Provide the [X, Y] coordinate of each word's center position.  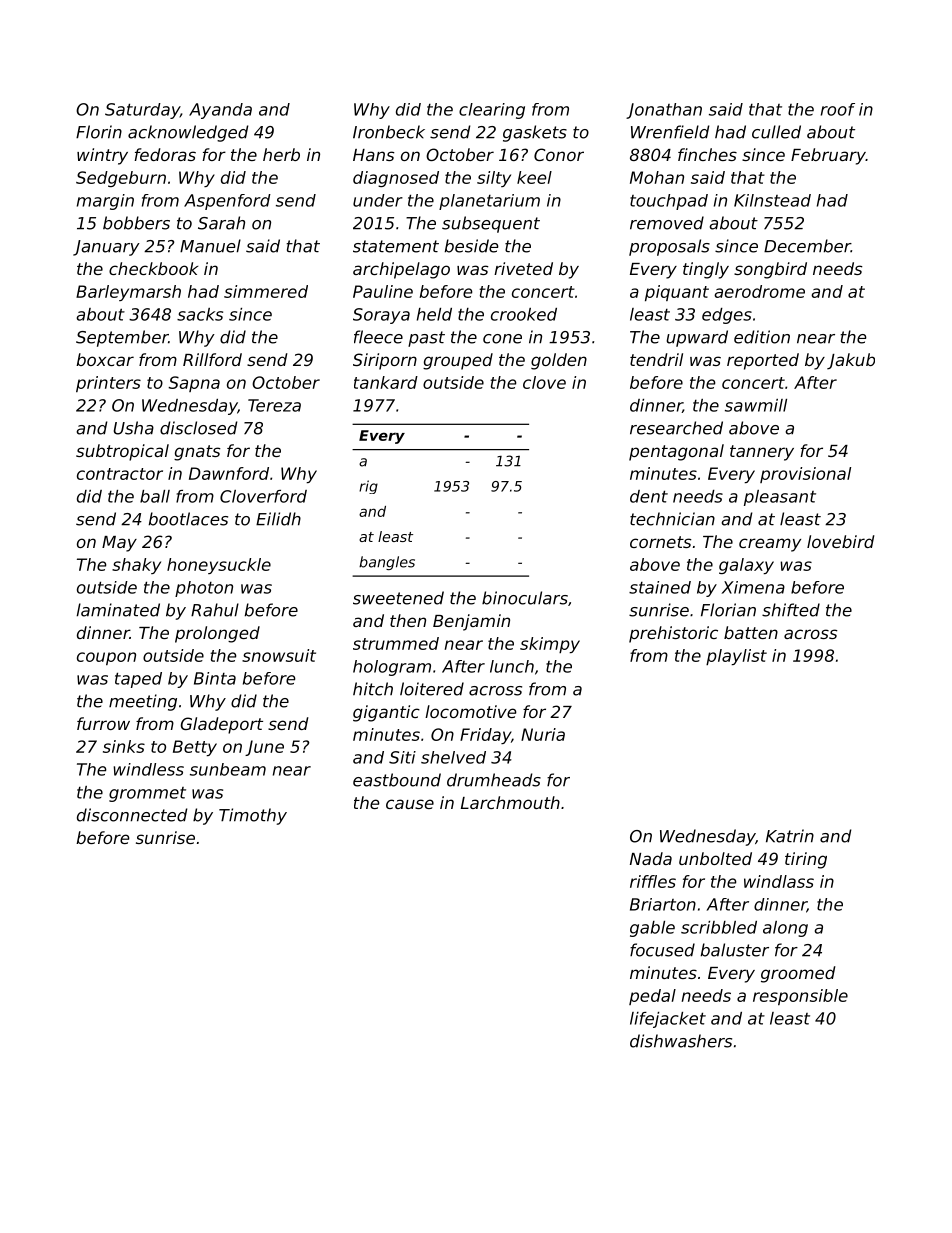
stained [660, 587]
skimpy [550, 645]
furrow [103, 723]
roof [838, 109]
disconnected [132, 815]
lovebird [841, 541]
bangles [387, 563]
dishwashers [681, 1041]
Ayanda [220, 111]
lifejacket [668, 1020]
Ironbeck [389, 132]
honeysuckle [219, 566]
